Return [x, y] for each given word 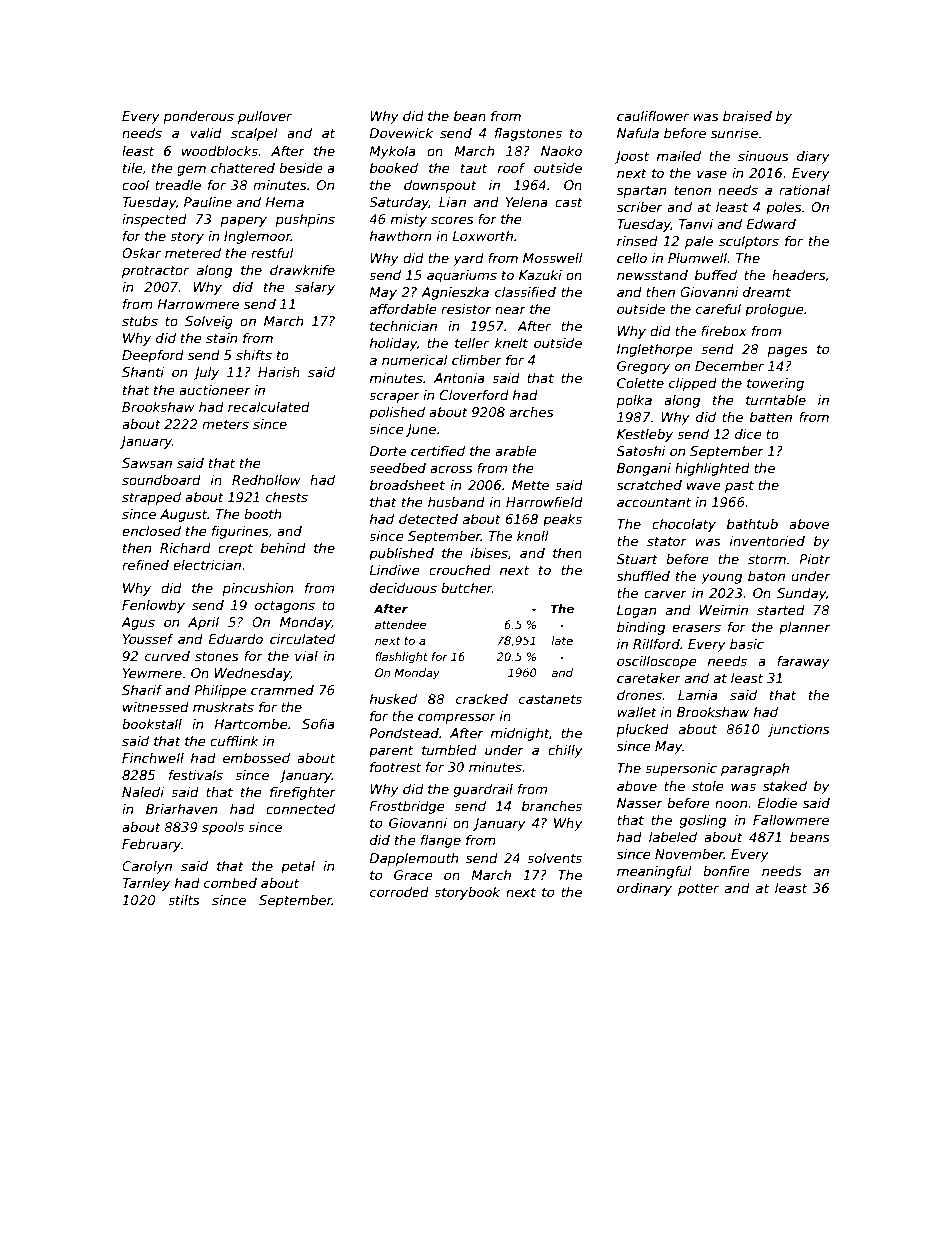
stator [667, 541]
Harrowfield [544, 502]
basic [747, 644]
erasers [696, 628]
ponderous [199, 117]
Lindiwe [394, 570]
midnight [520, 734]
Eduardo [235, 639]
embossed [256, 758]
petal [298, 867]
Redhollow [266, 480]
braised [747, 116]
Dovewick [401, 133]
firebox [724, 331]
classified [525, 292]
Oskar [141, 253]
